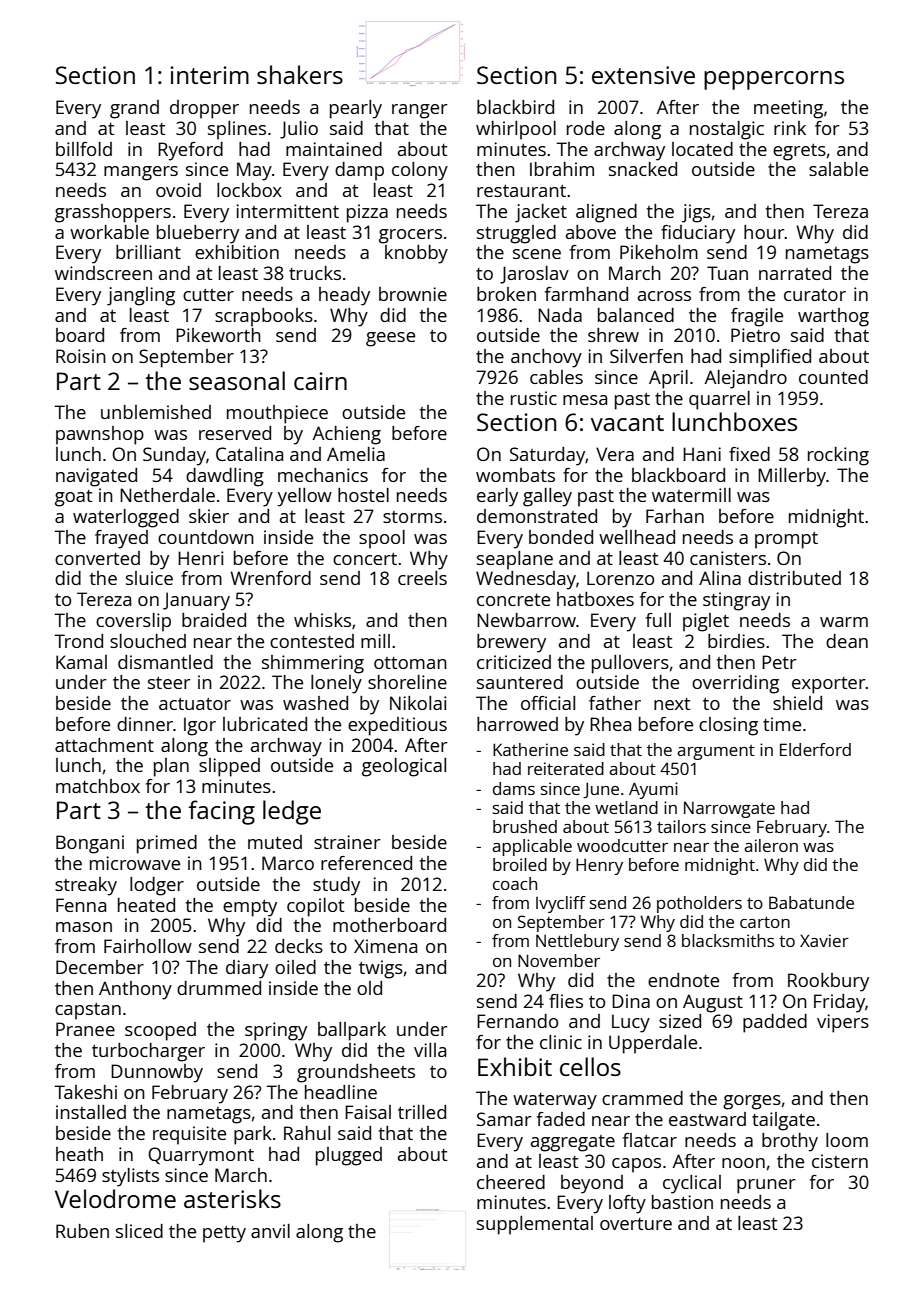 The image size is (924, 1314). Describe the element at coordinates (585, 400) in the screenshot. I see `mesa` at that location.
